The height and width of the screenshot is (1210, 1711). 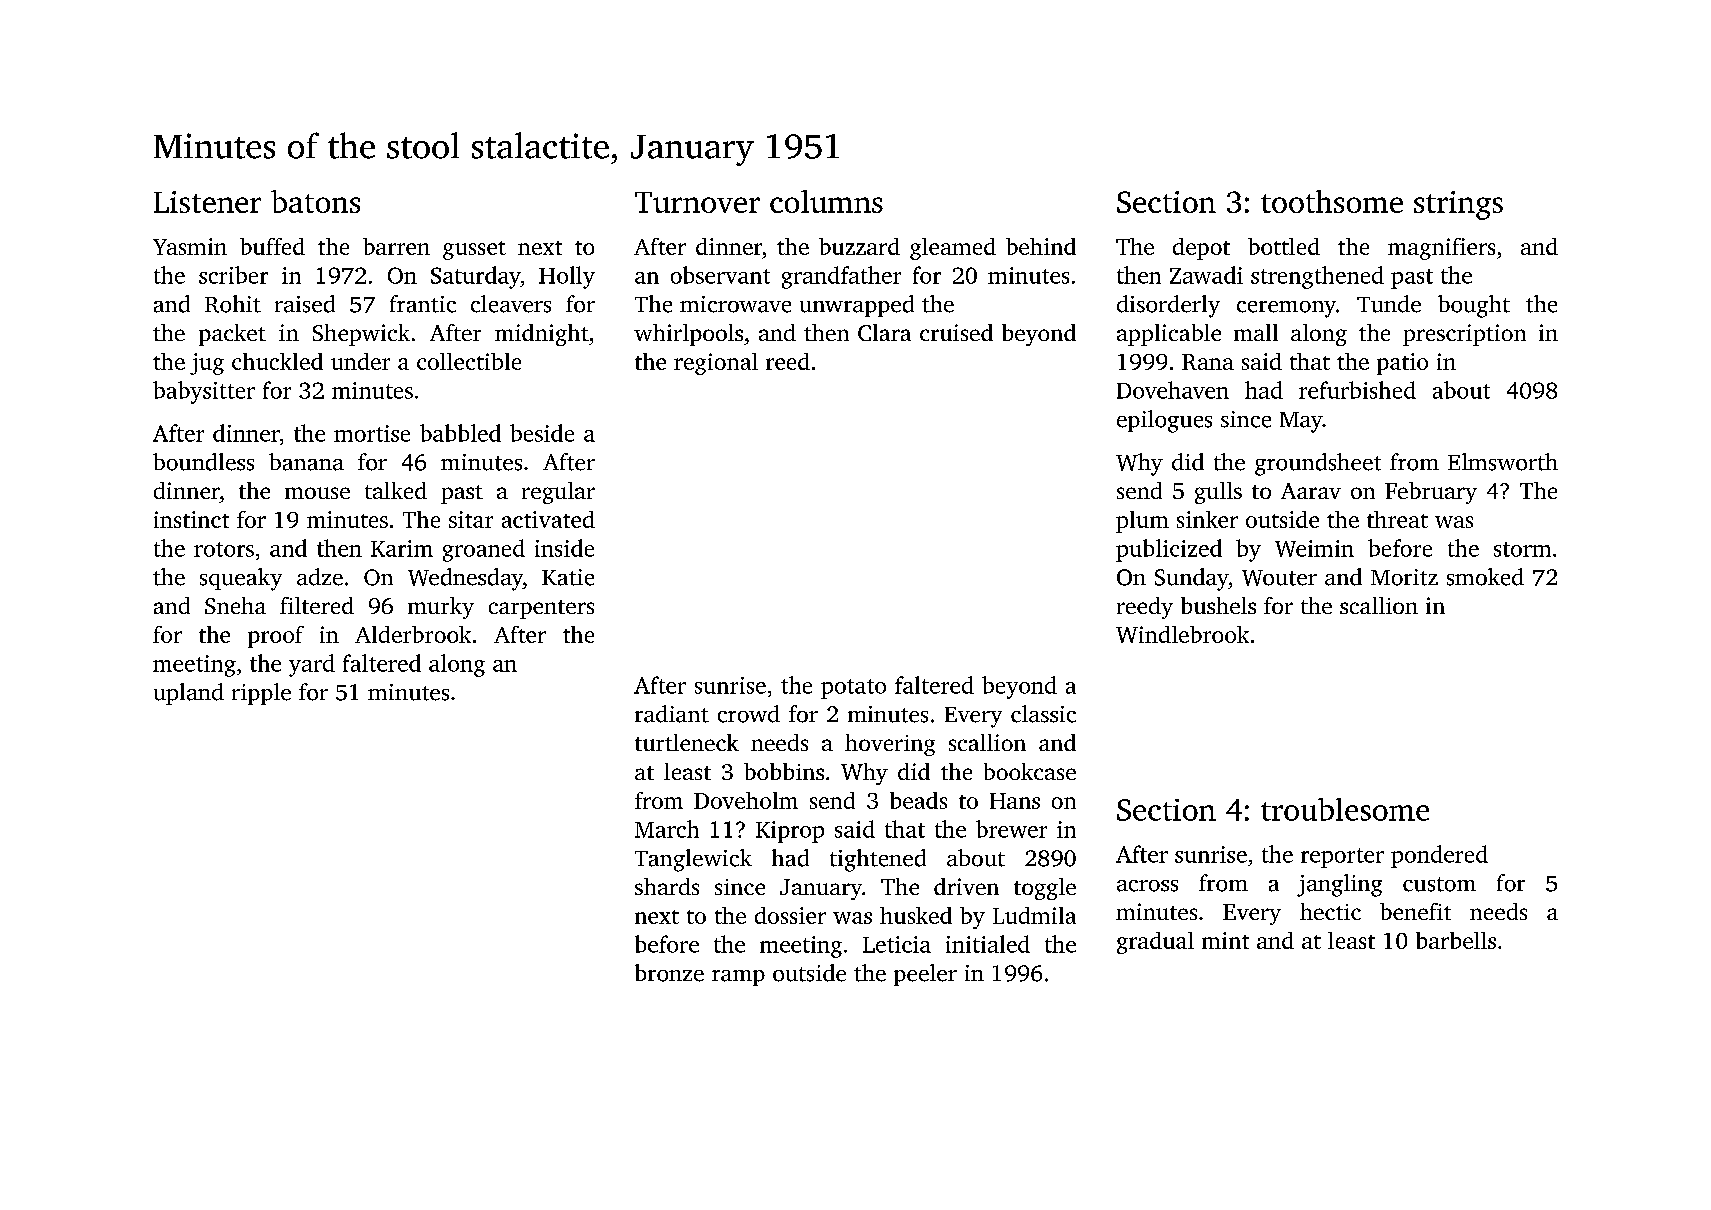 I want to click on regional, so click(x=716, y=364).
